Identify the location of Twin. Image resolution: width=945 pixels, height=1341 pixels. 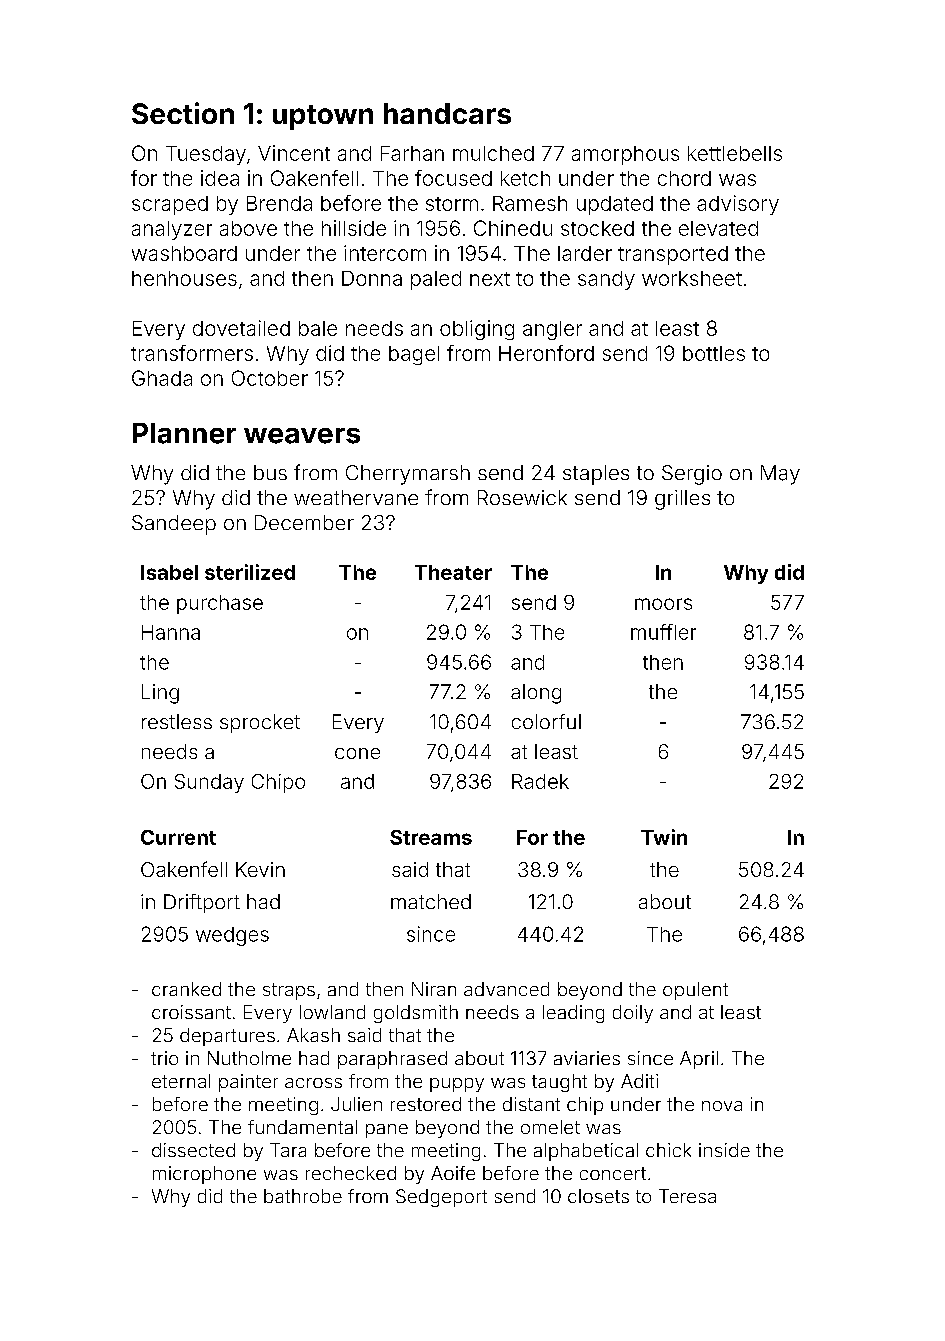
(664, 837).
